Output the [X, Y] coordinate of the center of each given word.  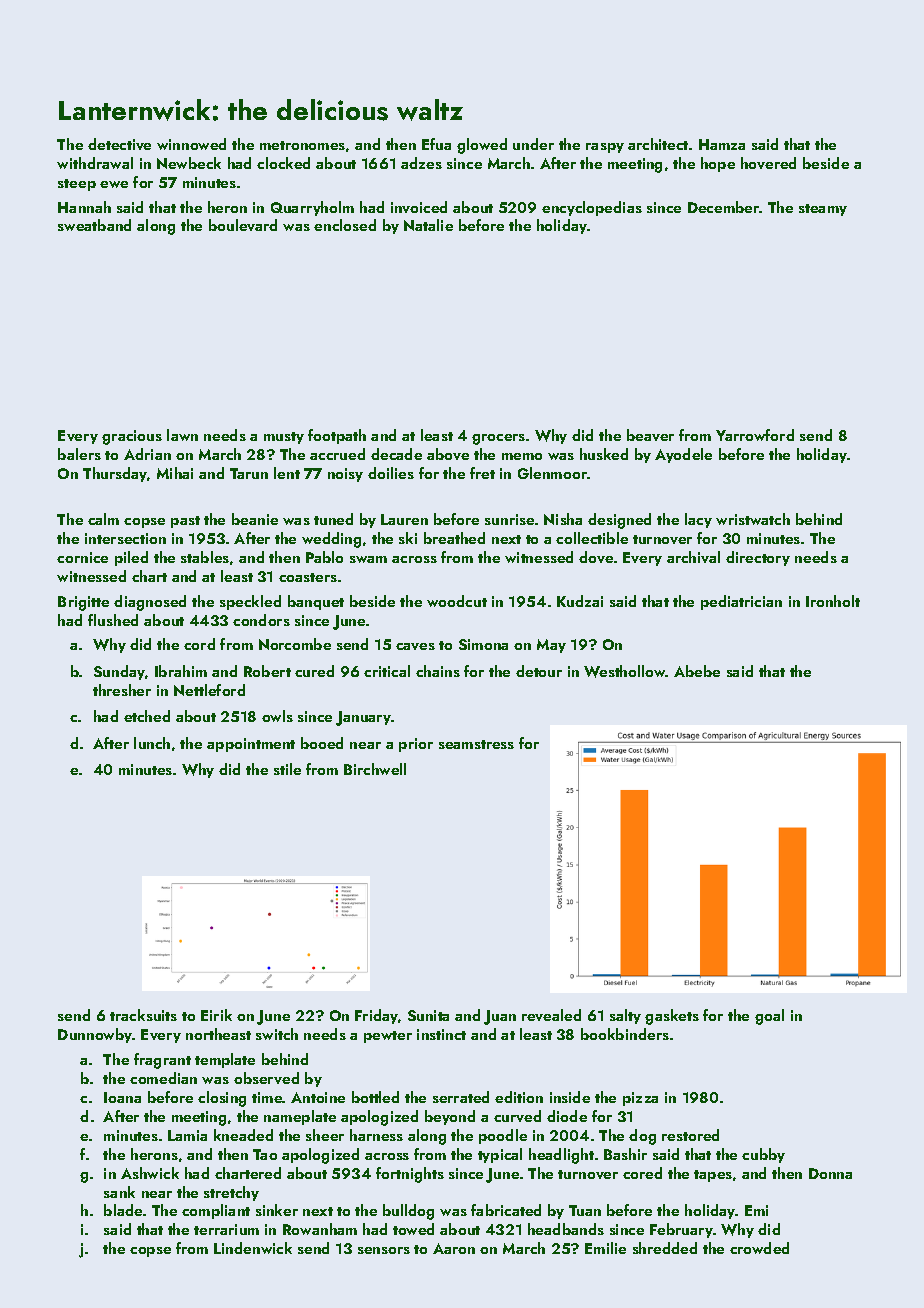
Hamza [722, 144]
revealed [551, 1015]
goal [769, 1017]
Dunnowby [95, 1035]
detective [119, 144]
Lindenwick [253, 1248]
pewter [388, 1037]
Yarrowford [755, 435]
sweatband [94, 225]
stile [287, 769]
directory [758, 558]
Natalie [428, 225]
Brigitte [83, 603]
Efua [436, 144]
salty [625, 1016]
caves [415, 646]
